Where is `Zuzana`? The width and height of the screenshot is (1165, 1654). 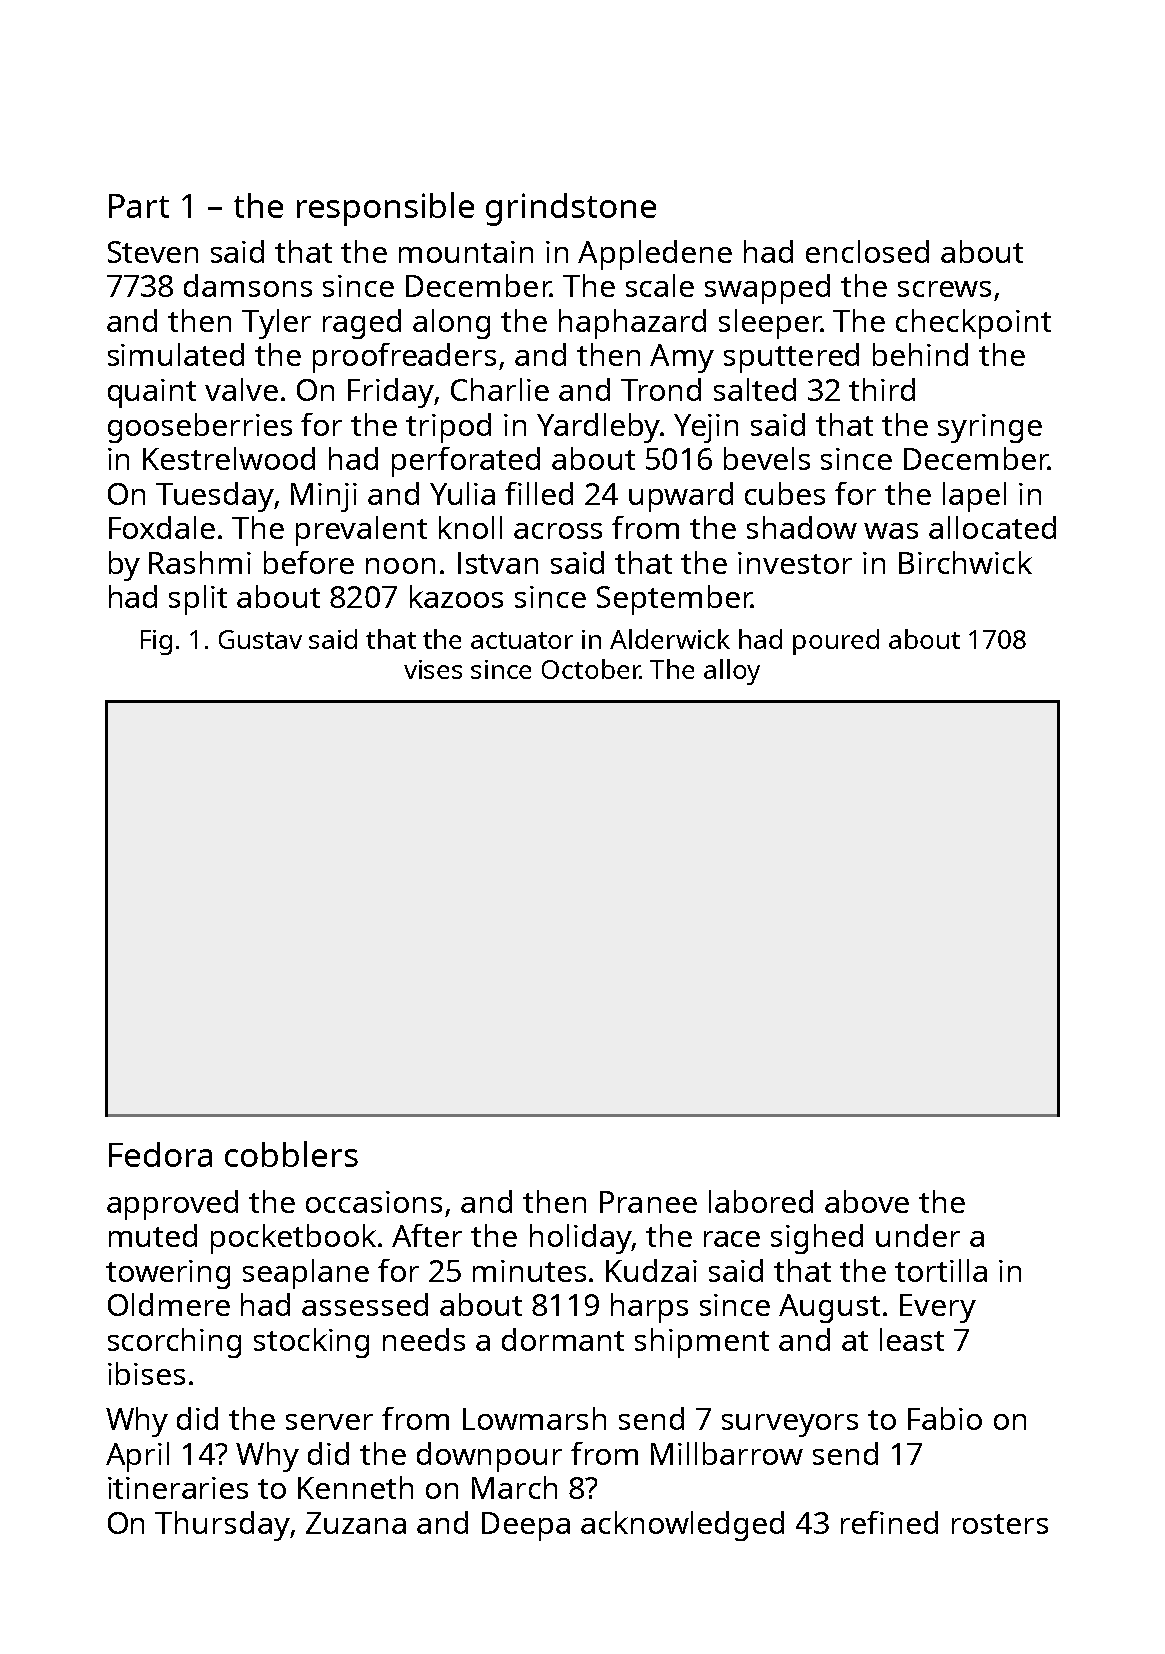 Zuzana is located at coordinates (356, 1523).
